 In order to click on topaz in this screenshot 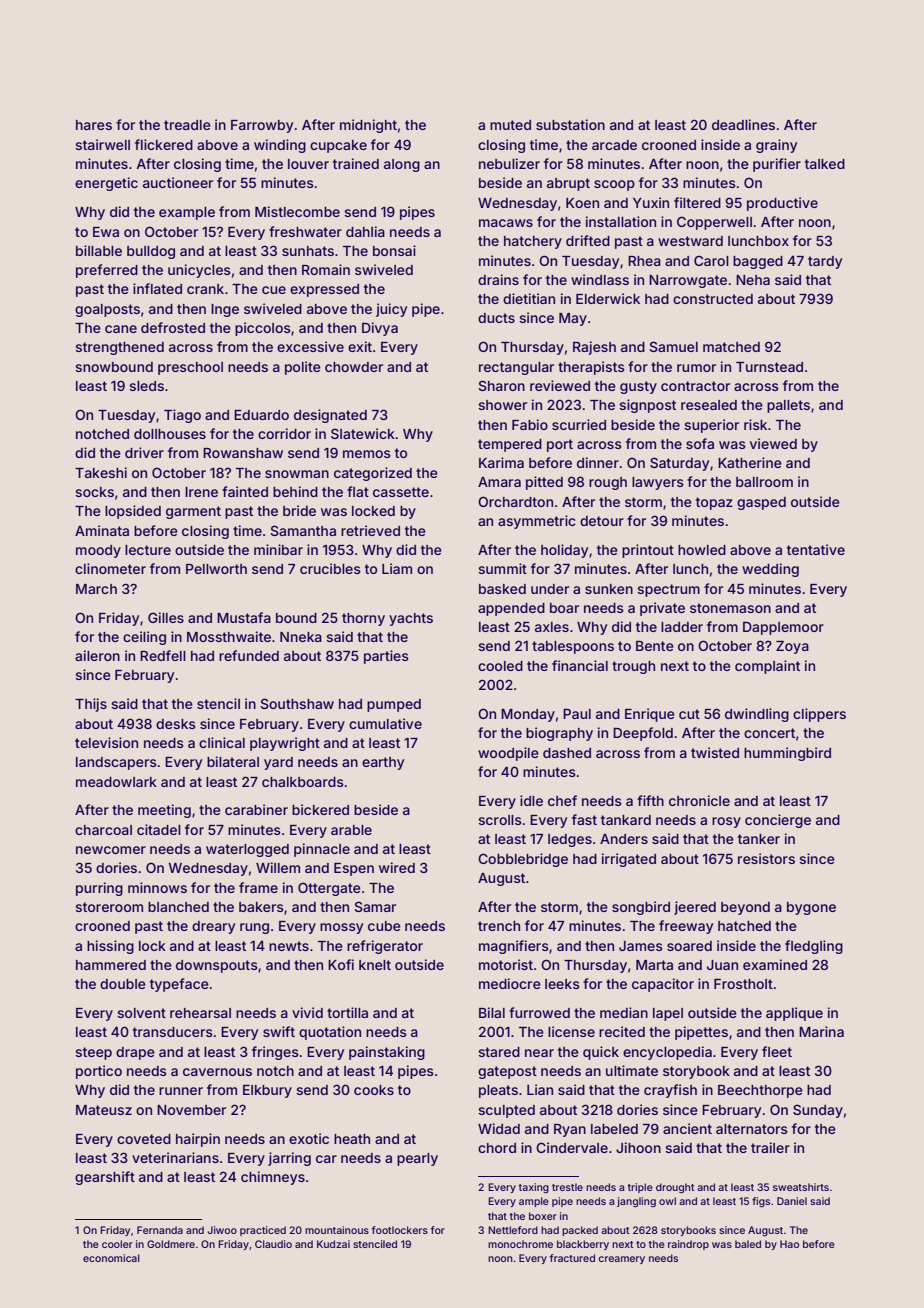, I will do `click(714, 503)`.
